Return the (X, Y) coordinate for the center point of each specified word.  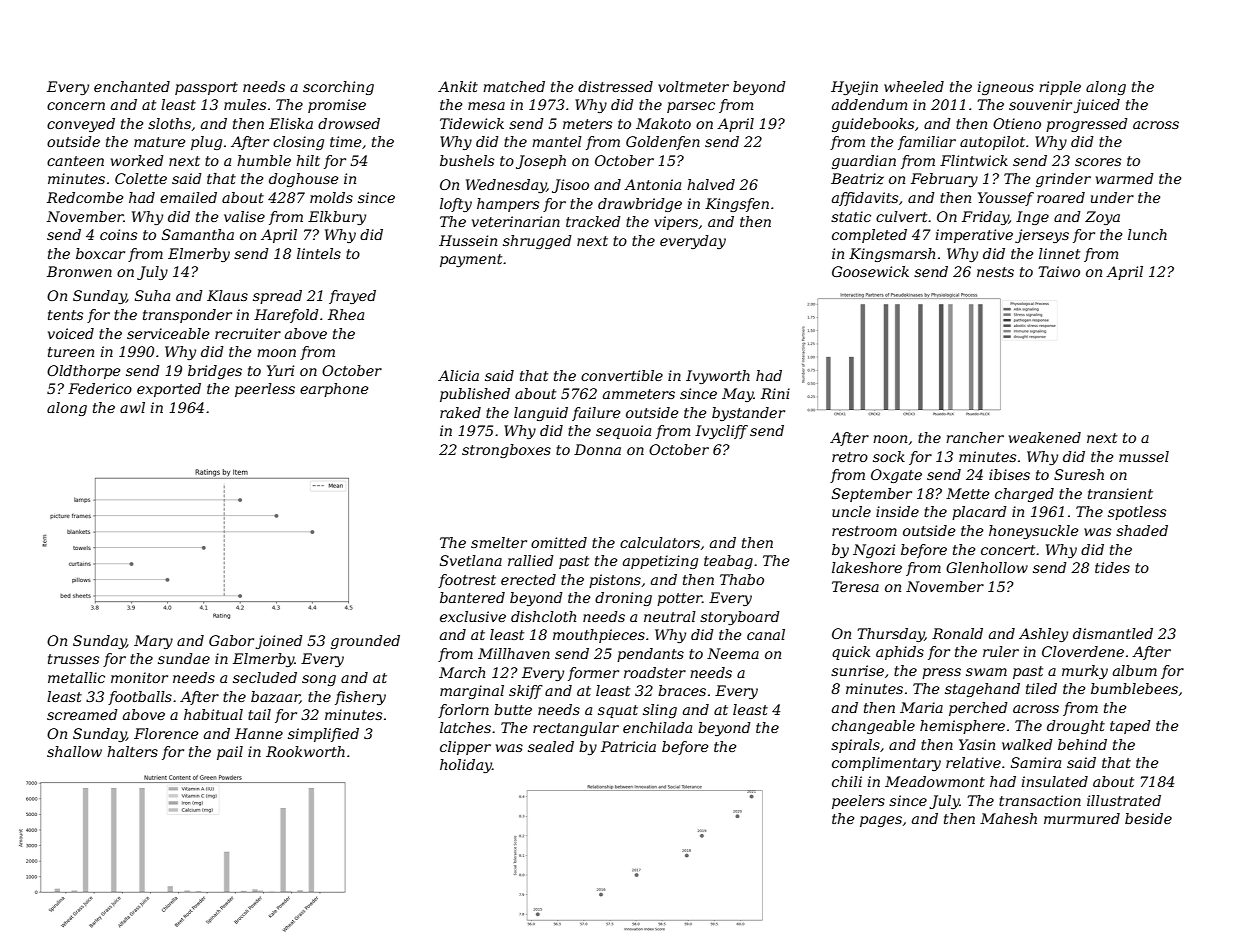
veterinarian (516, 221)
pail (230, 753)
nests (995, 272)
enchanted (132, 86)
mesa (486, 106)
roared (1061, 197)
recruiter (248, 333)
